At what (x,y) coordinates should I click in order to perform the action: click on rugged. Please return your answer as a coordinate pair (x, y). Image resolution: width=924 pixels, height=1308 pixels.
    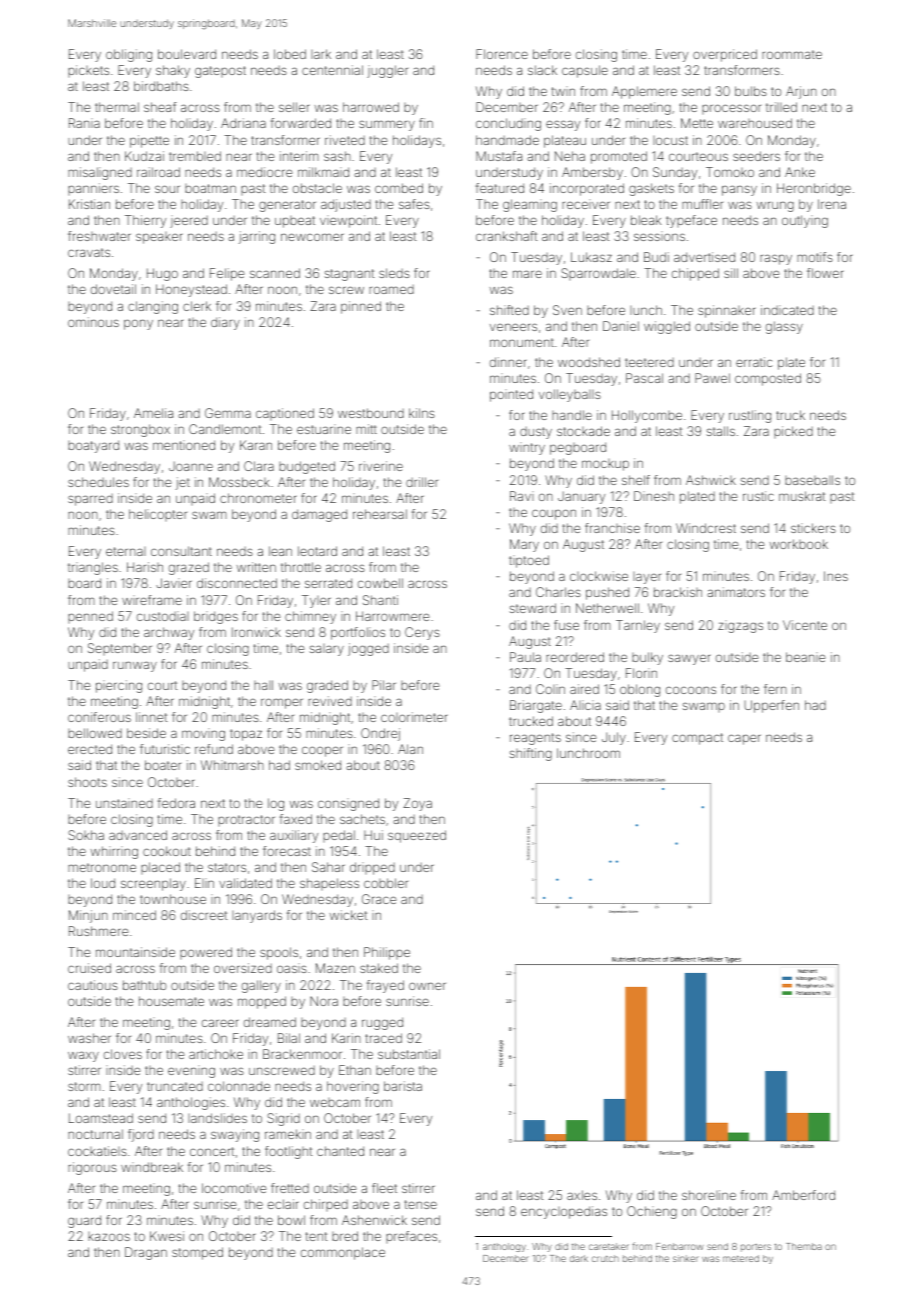
    Looking at the image, I should click on (382, 1023).
